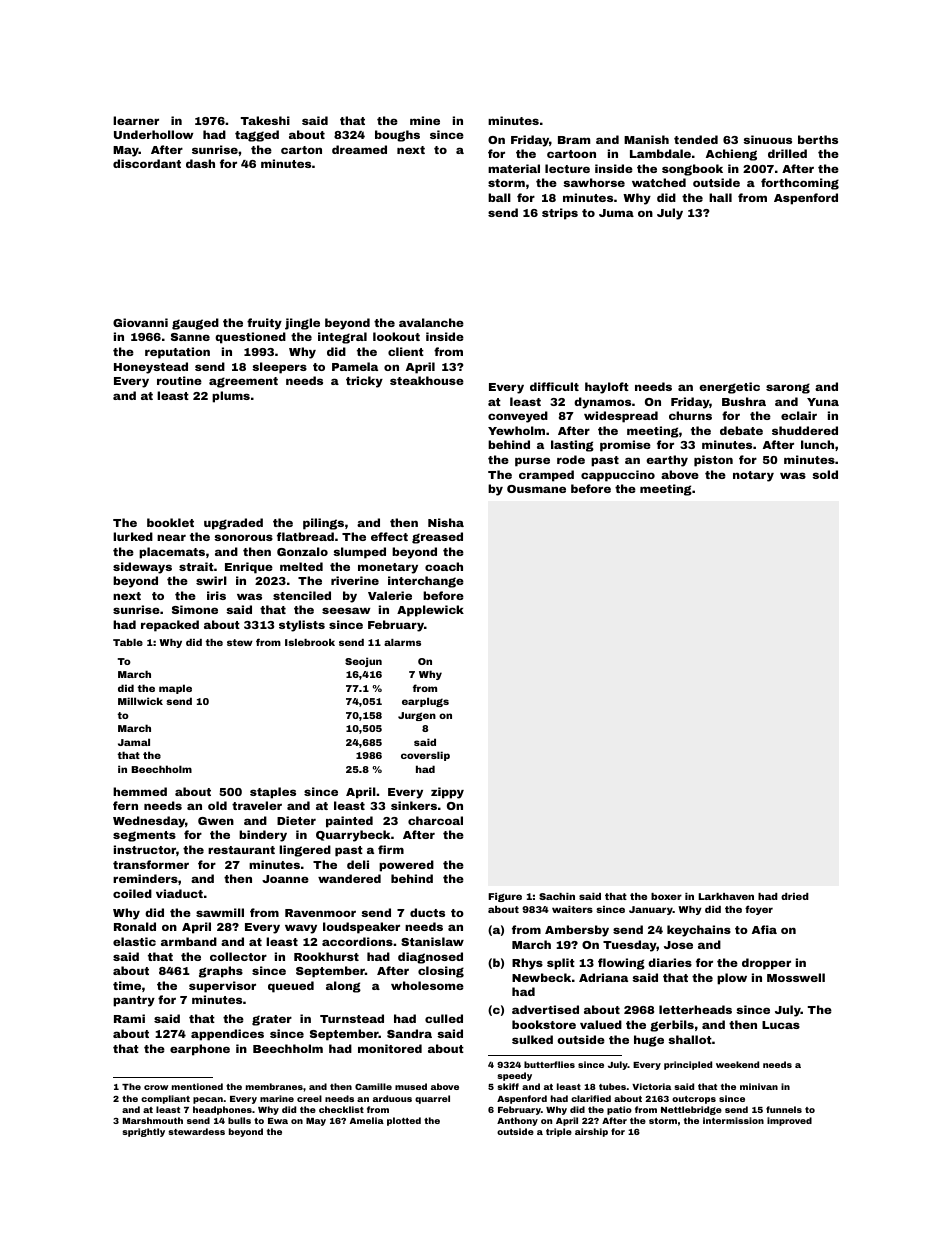  Describe the element at coordinates (136, 120) in the page. I see `learner` at that location.
